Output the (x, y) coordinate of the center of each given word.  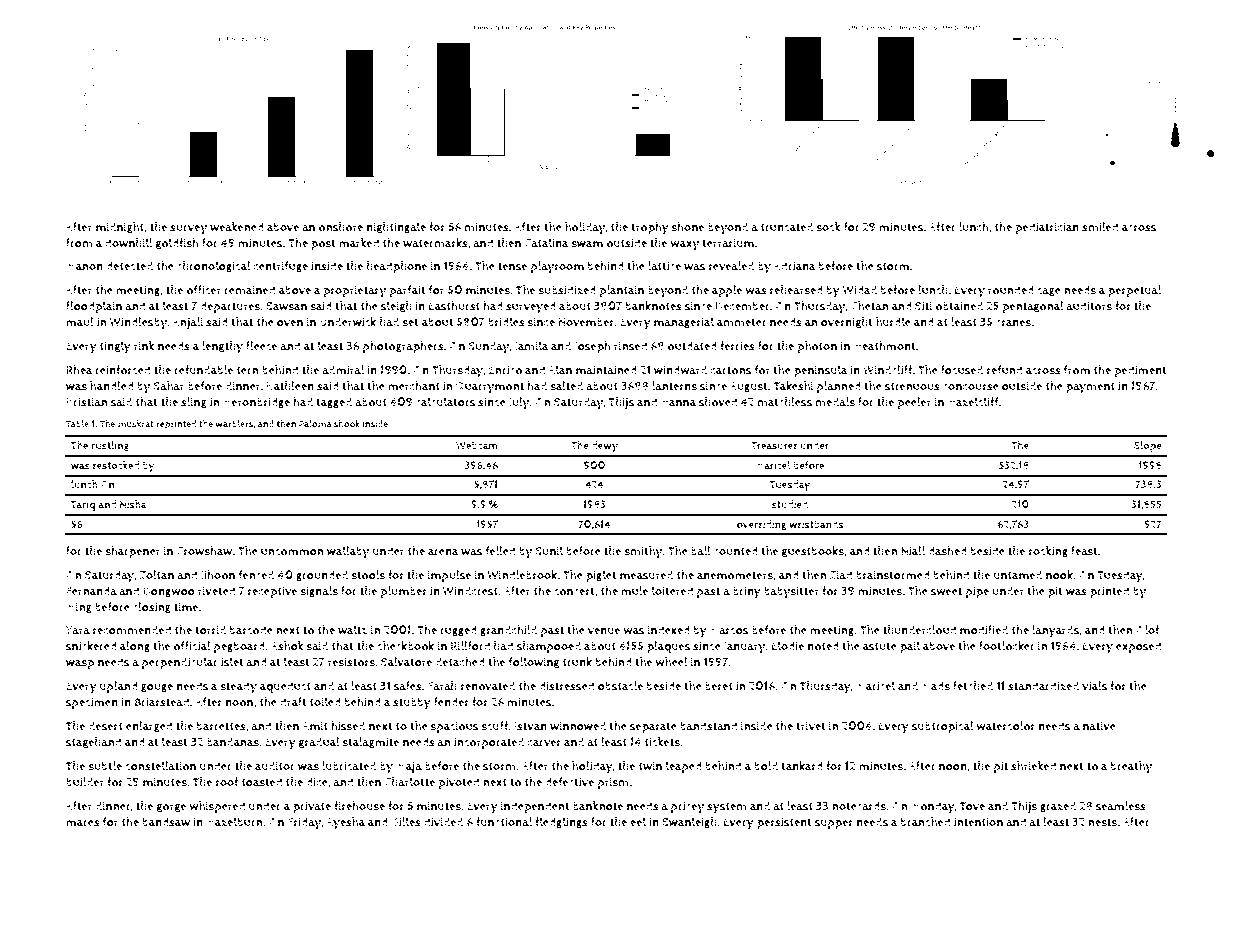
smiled (1100, 227)
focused (962, 370)
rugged (458, 631)
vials (1094, 686)
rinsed (630, 346)
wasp (80, 665)
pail (910, 647)
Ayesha (345, 823)
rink (144, 346)
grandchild (508, 631)
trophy (650, 228)
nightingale (396, 228)
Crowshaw (204, 551)
